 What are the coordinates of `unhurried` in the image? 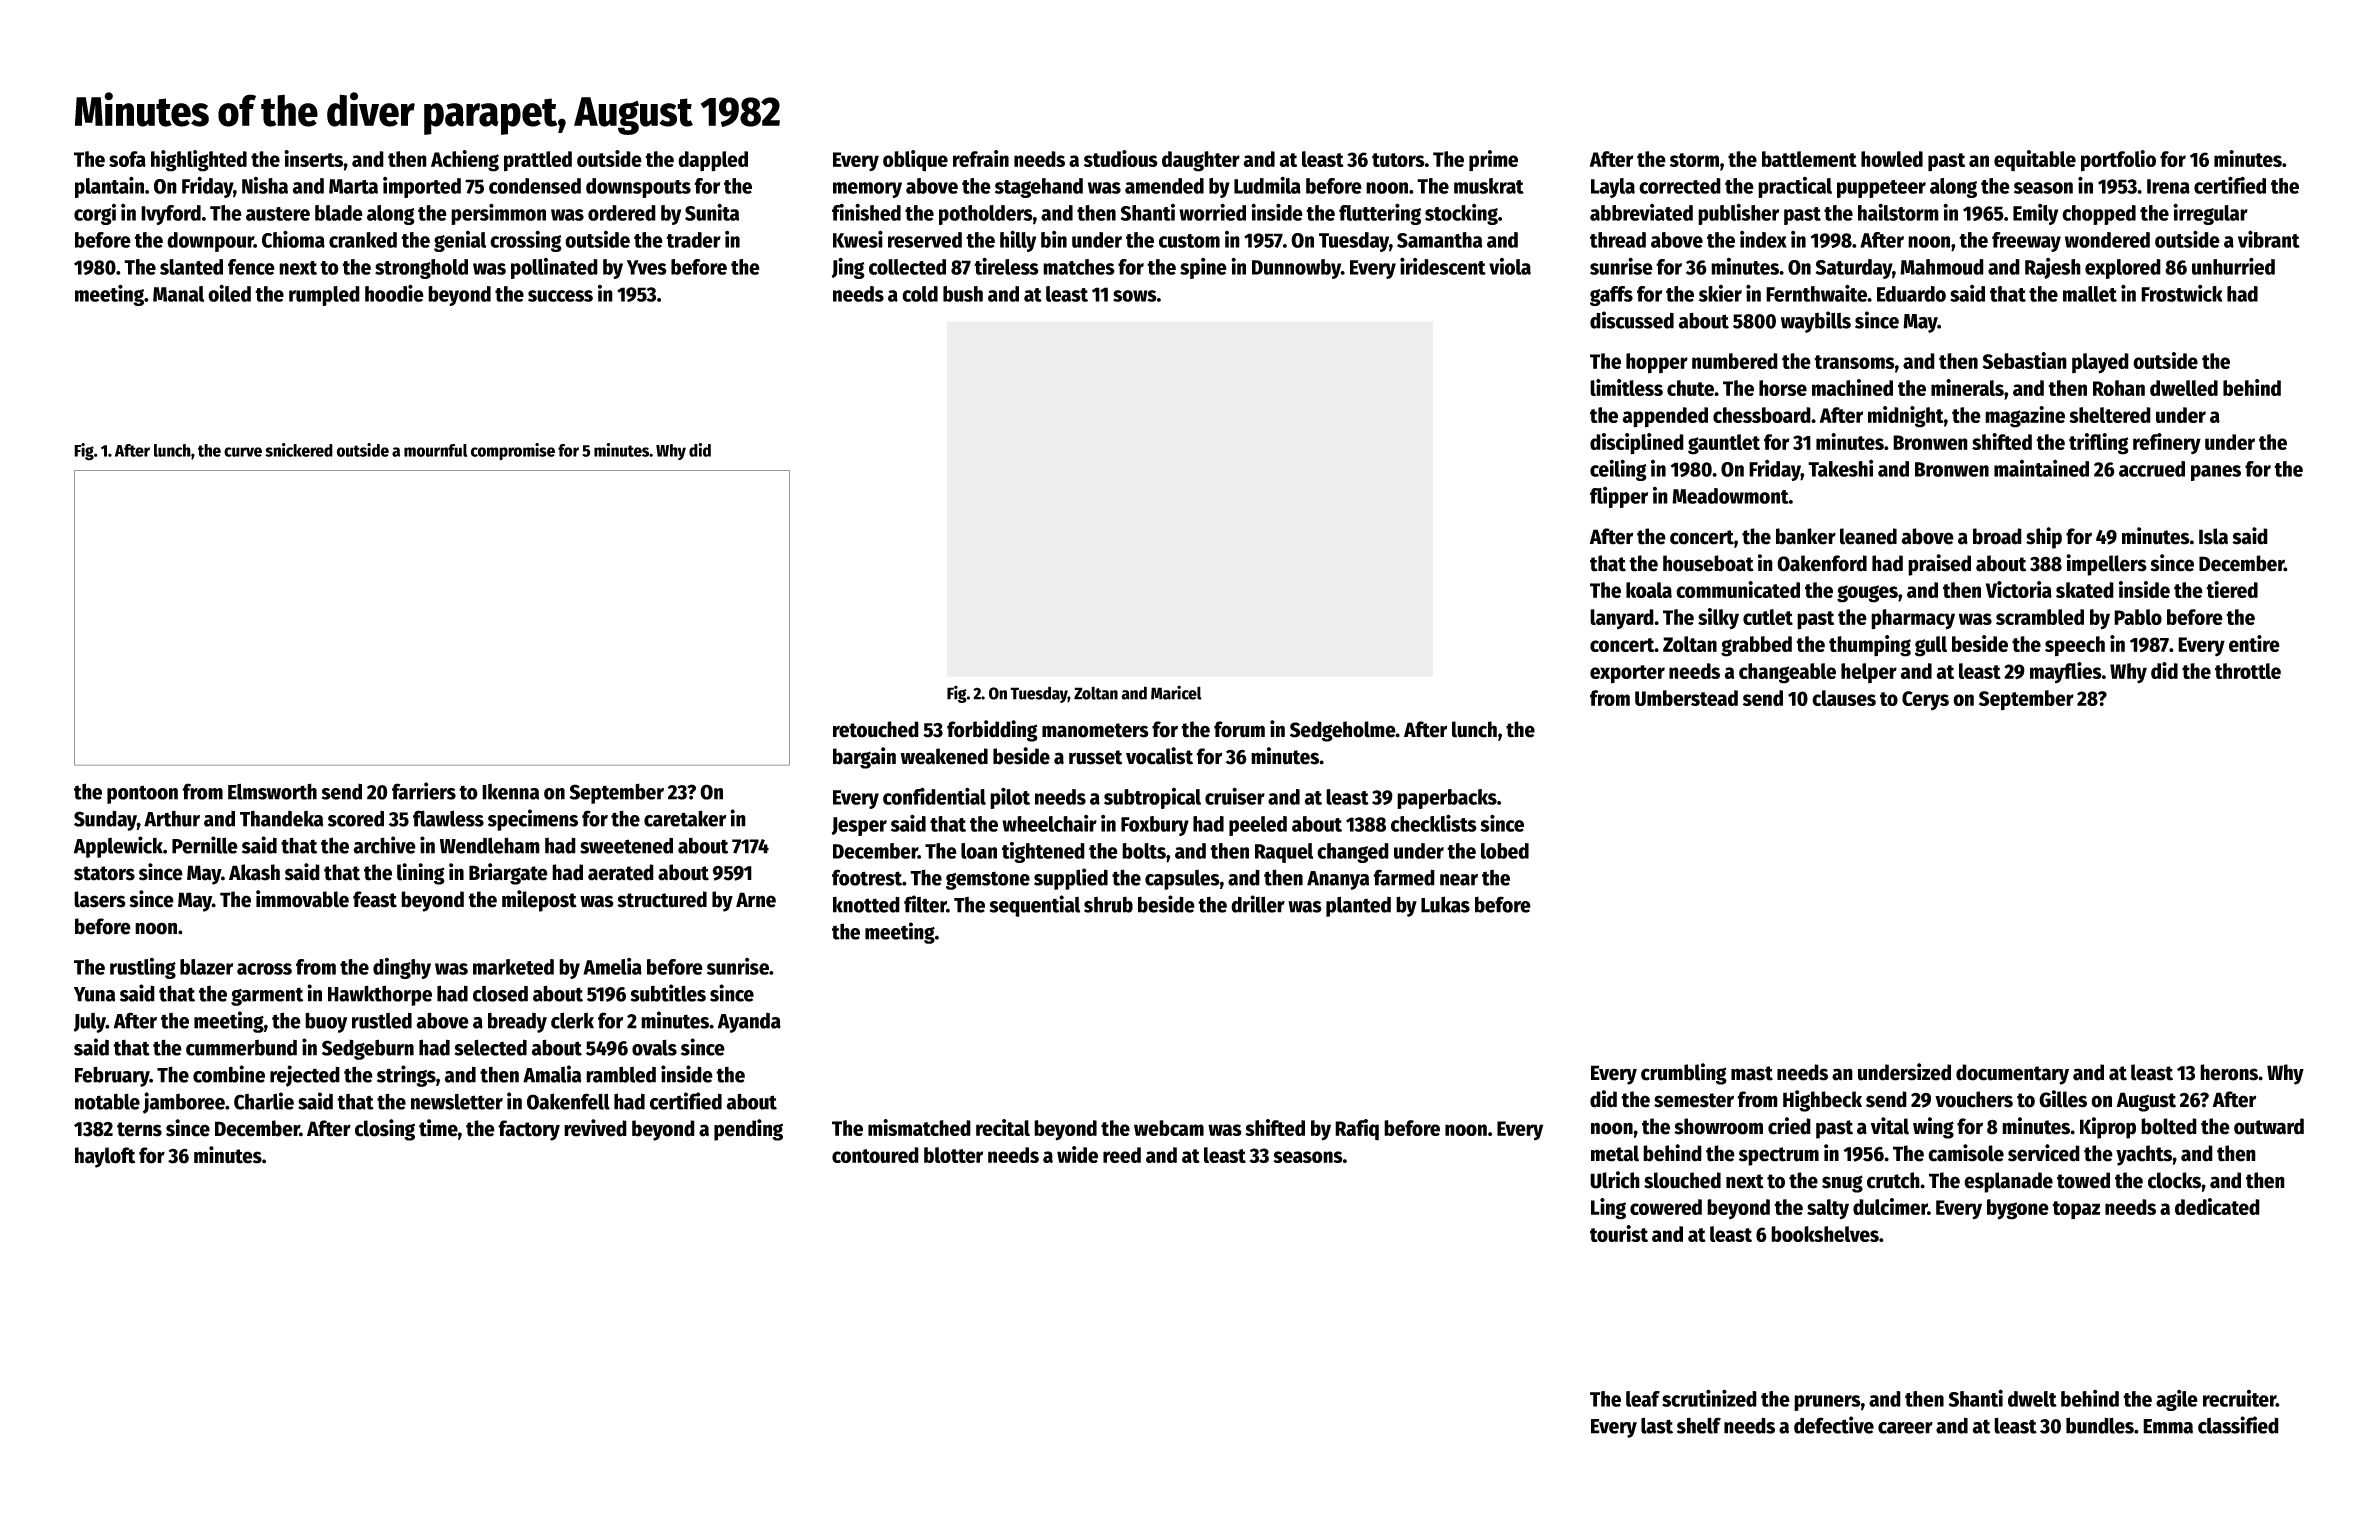 It's located at (2233, 266).
